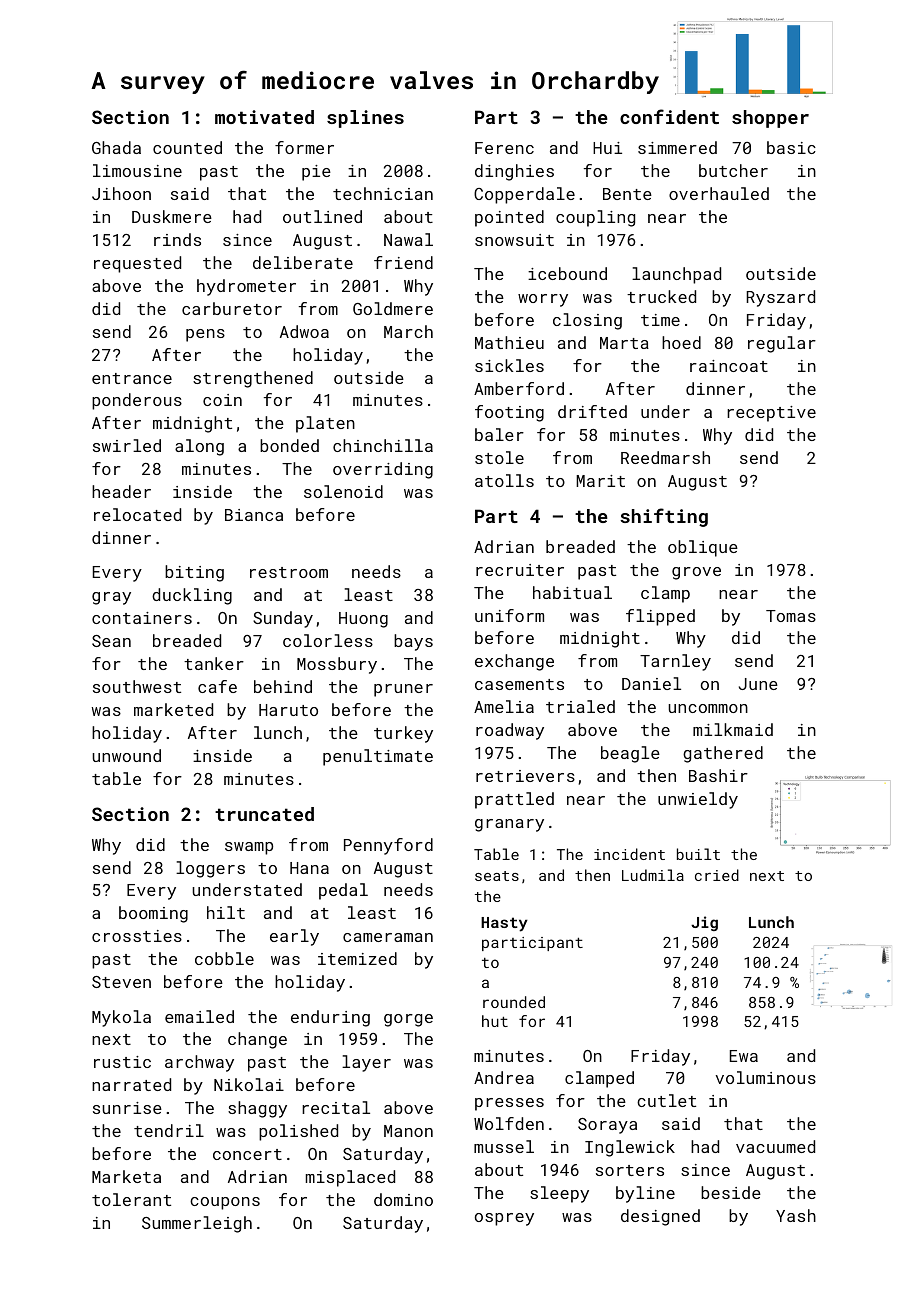 This document has width=908, height=1316. I want to click on biting, so click(194, 573).
